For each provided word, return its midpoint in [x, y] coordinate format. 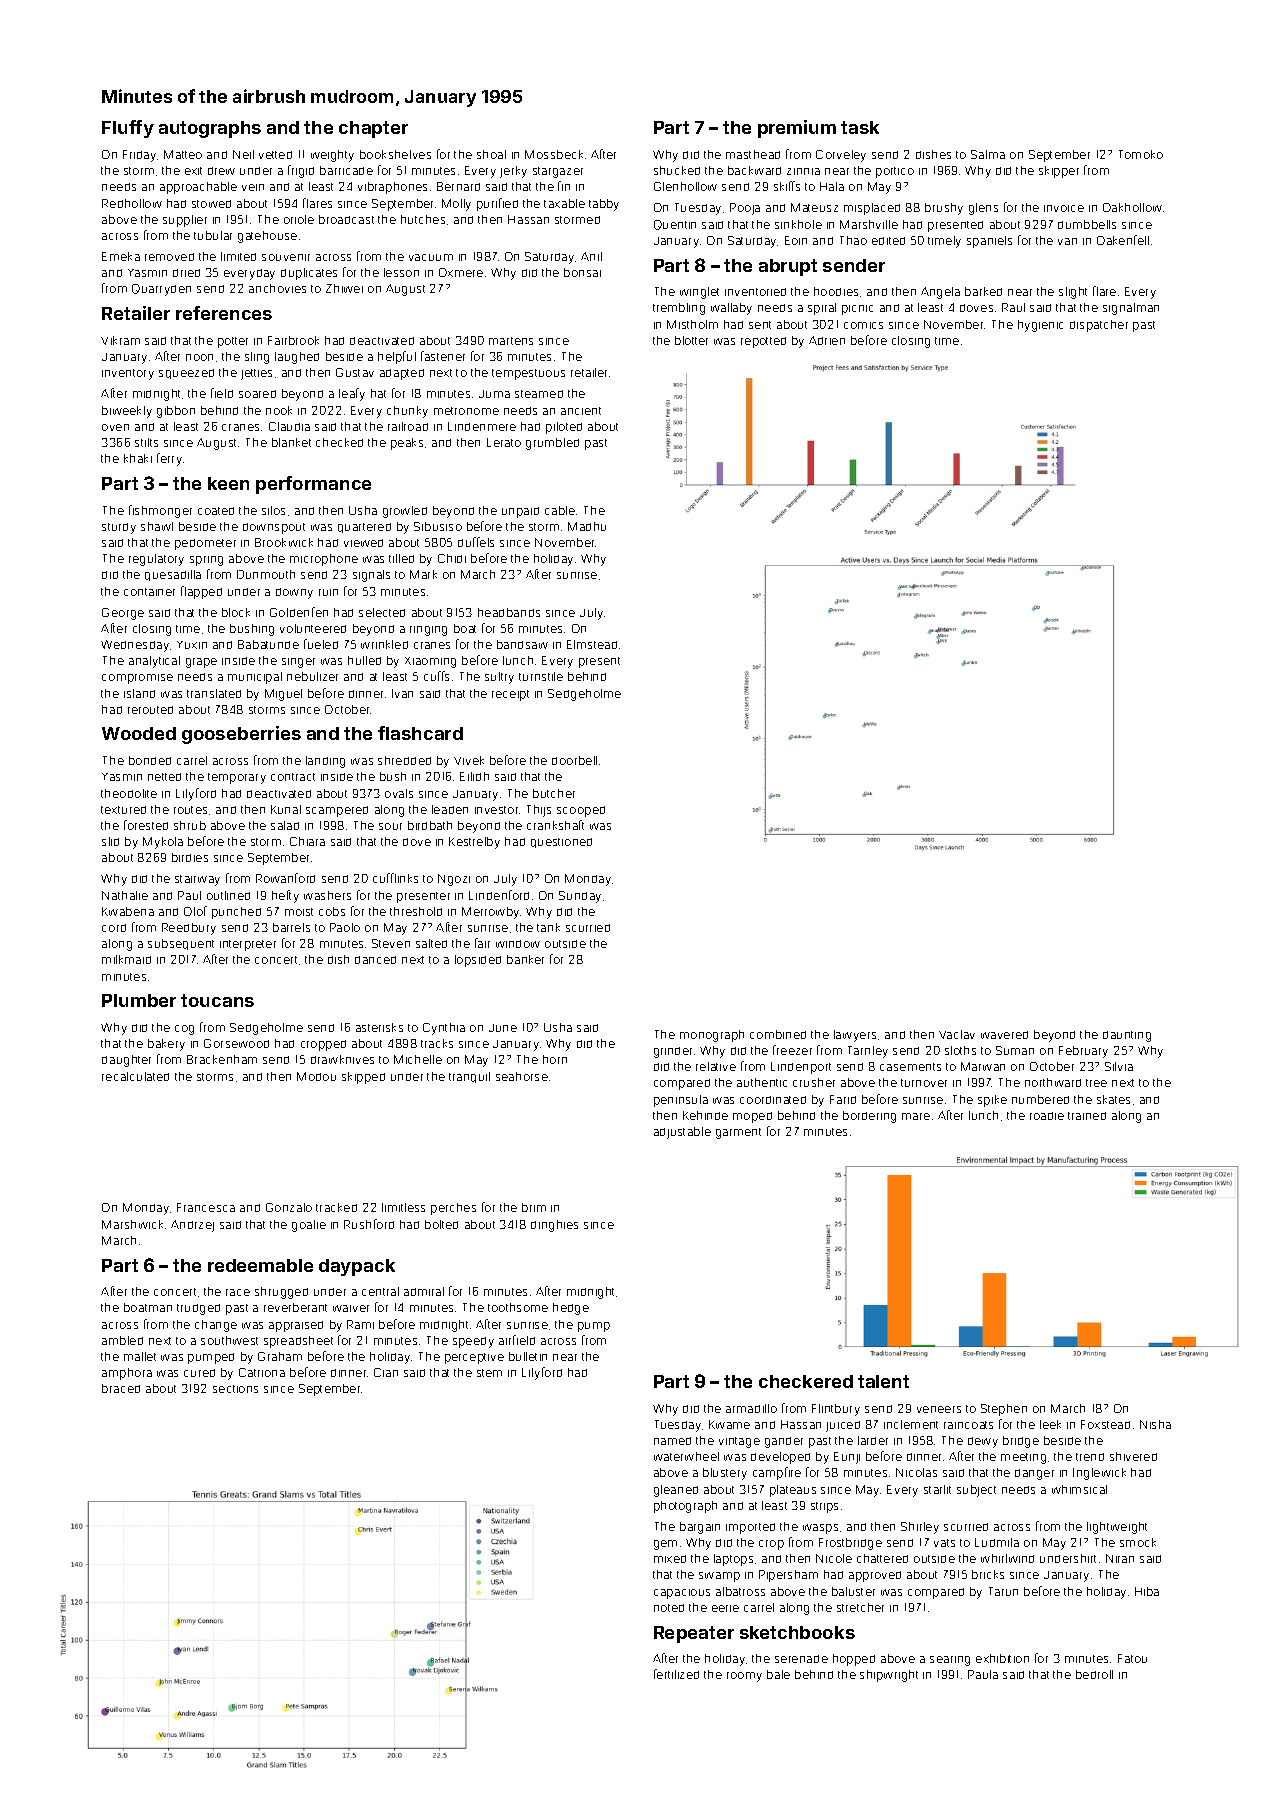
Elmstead [592, 644]
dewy [983, 1442]
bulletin [528, 1356]
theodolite [129, 793]
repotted [763, 342]
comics [863, 325]
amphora [127, 1374]
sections [235, 1389]
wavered [1004, 1035]
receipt [510, 695]
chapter [373, 129]
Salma [988, 154]
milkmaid [126, 959]
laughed [297, 358]
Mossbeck [554, 154]
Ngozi [454, 880]
